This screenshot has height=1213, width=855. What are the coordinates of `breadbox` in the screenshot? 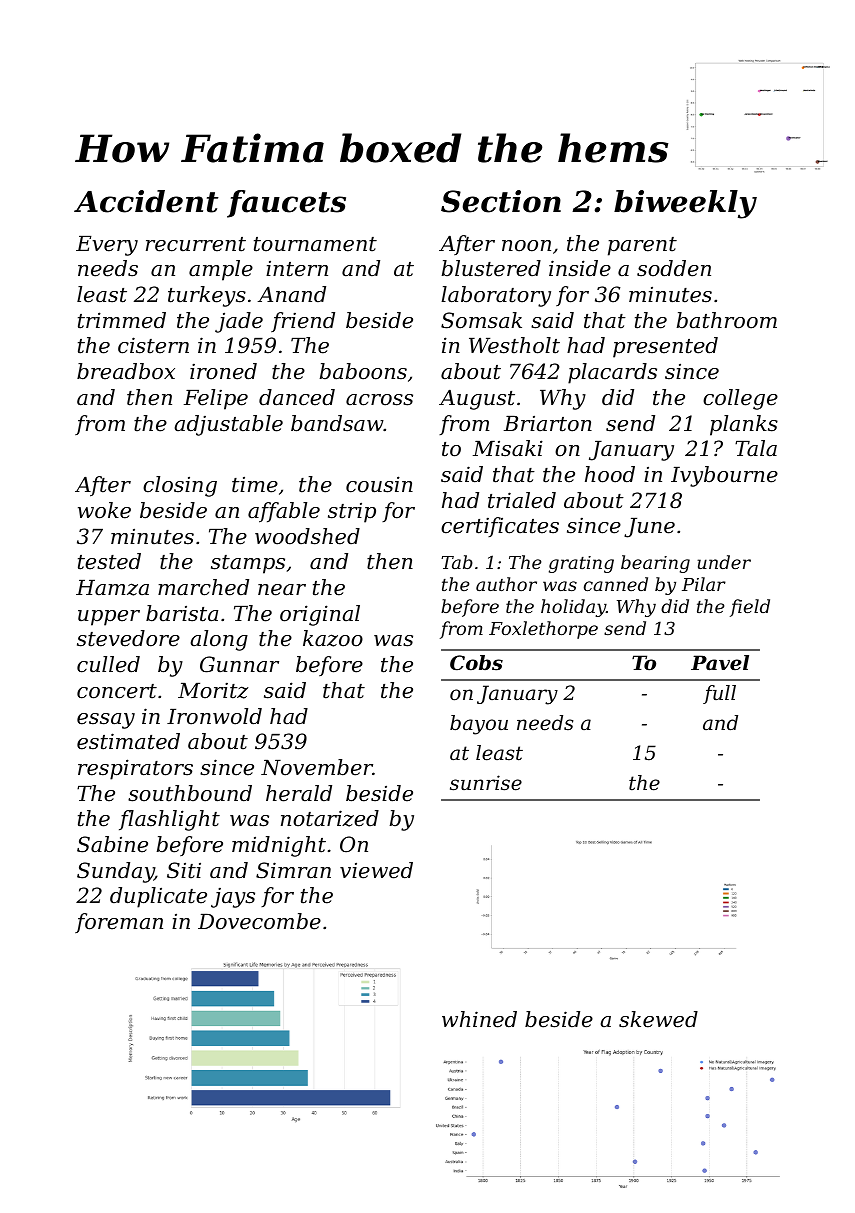 It's located at (126, 371).
